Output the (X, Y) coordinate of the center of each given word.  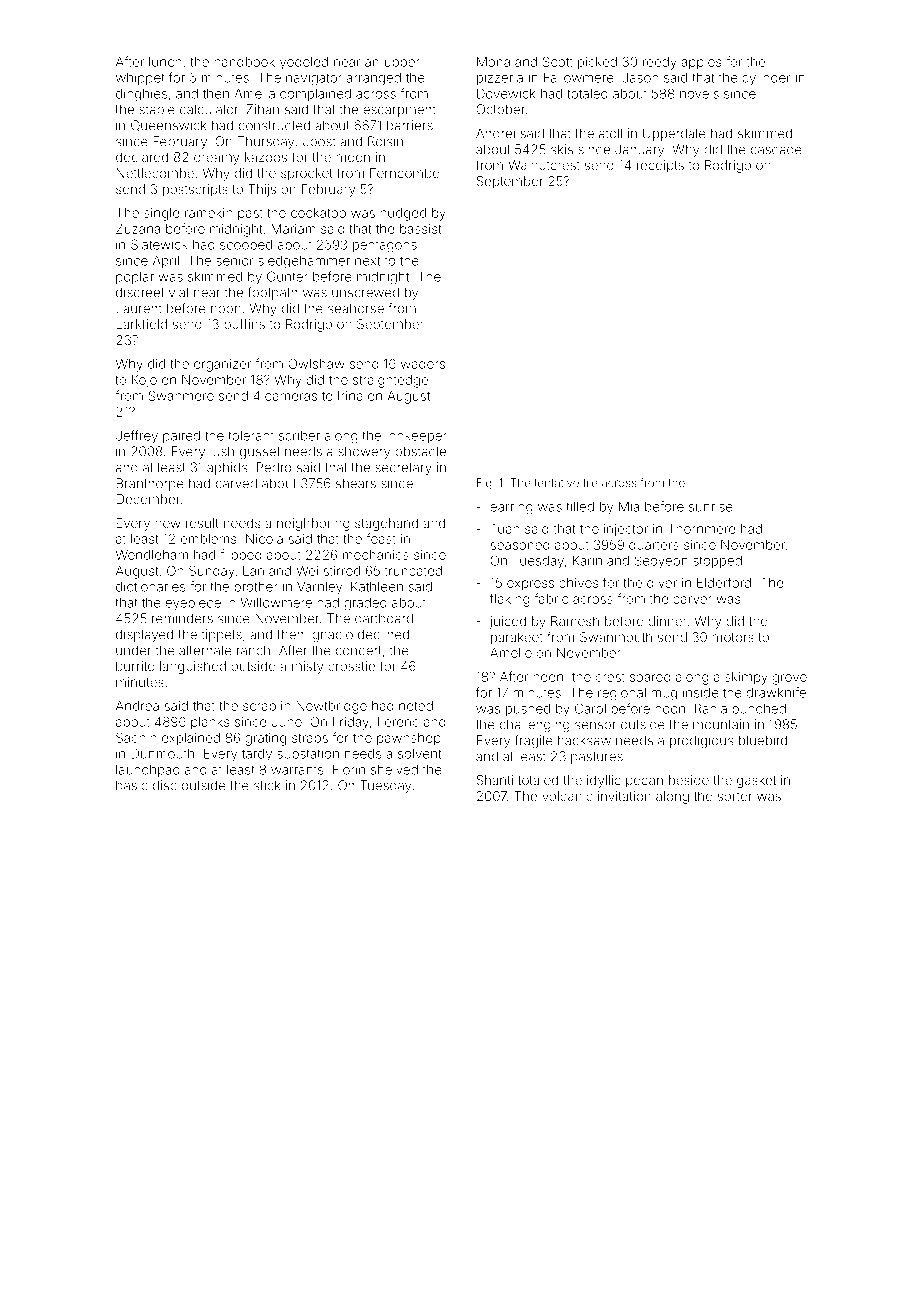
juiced (508, 622)
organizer (222, 365)
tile (590, 482)
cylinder (766, 79)
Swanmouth (616, 637)
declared (142, 157)
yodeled (304, 63)
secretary (403, 469)
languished (193, 667)
